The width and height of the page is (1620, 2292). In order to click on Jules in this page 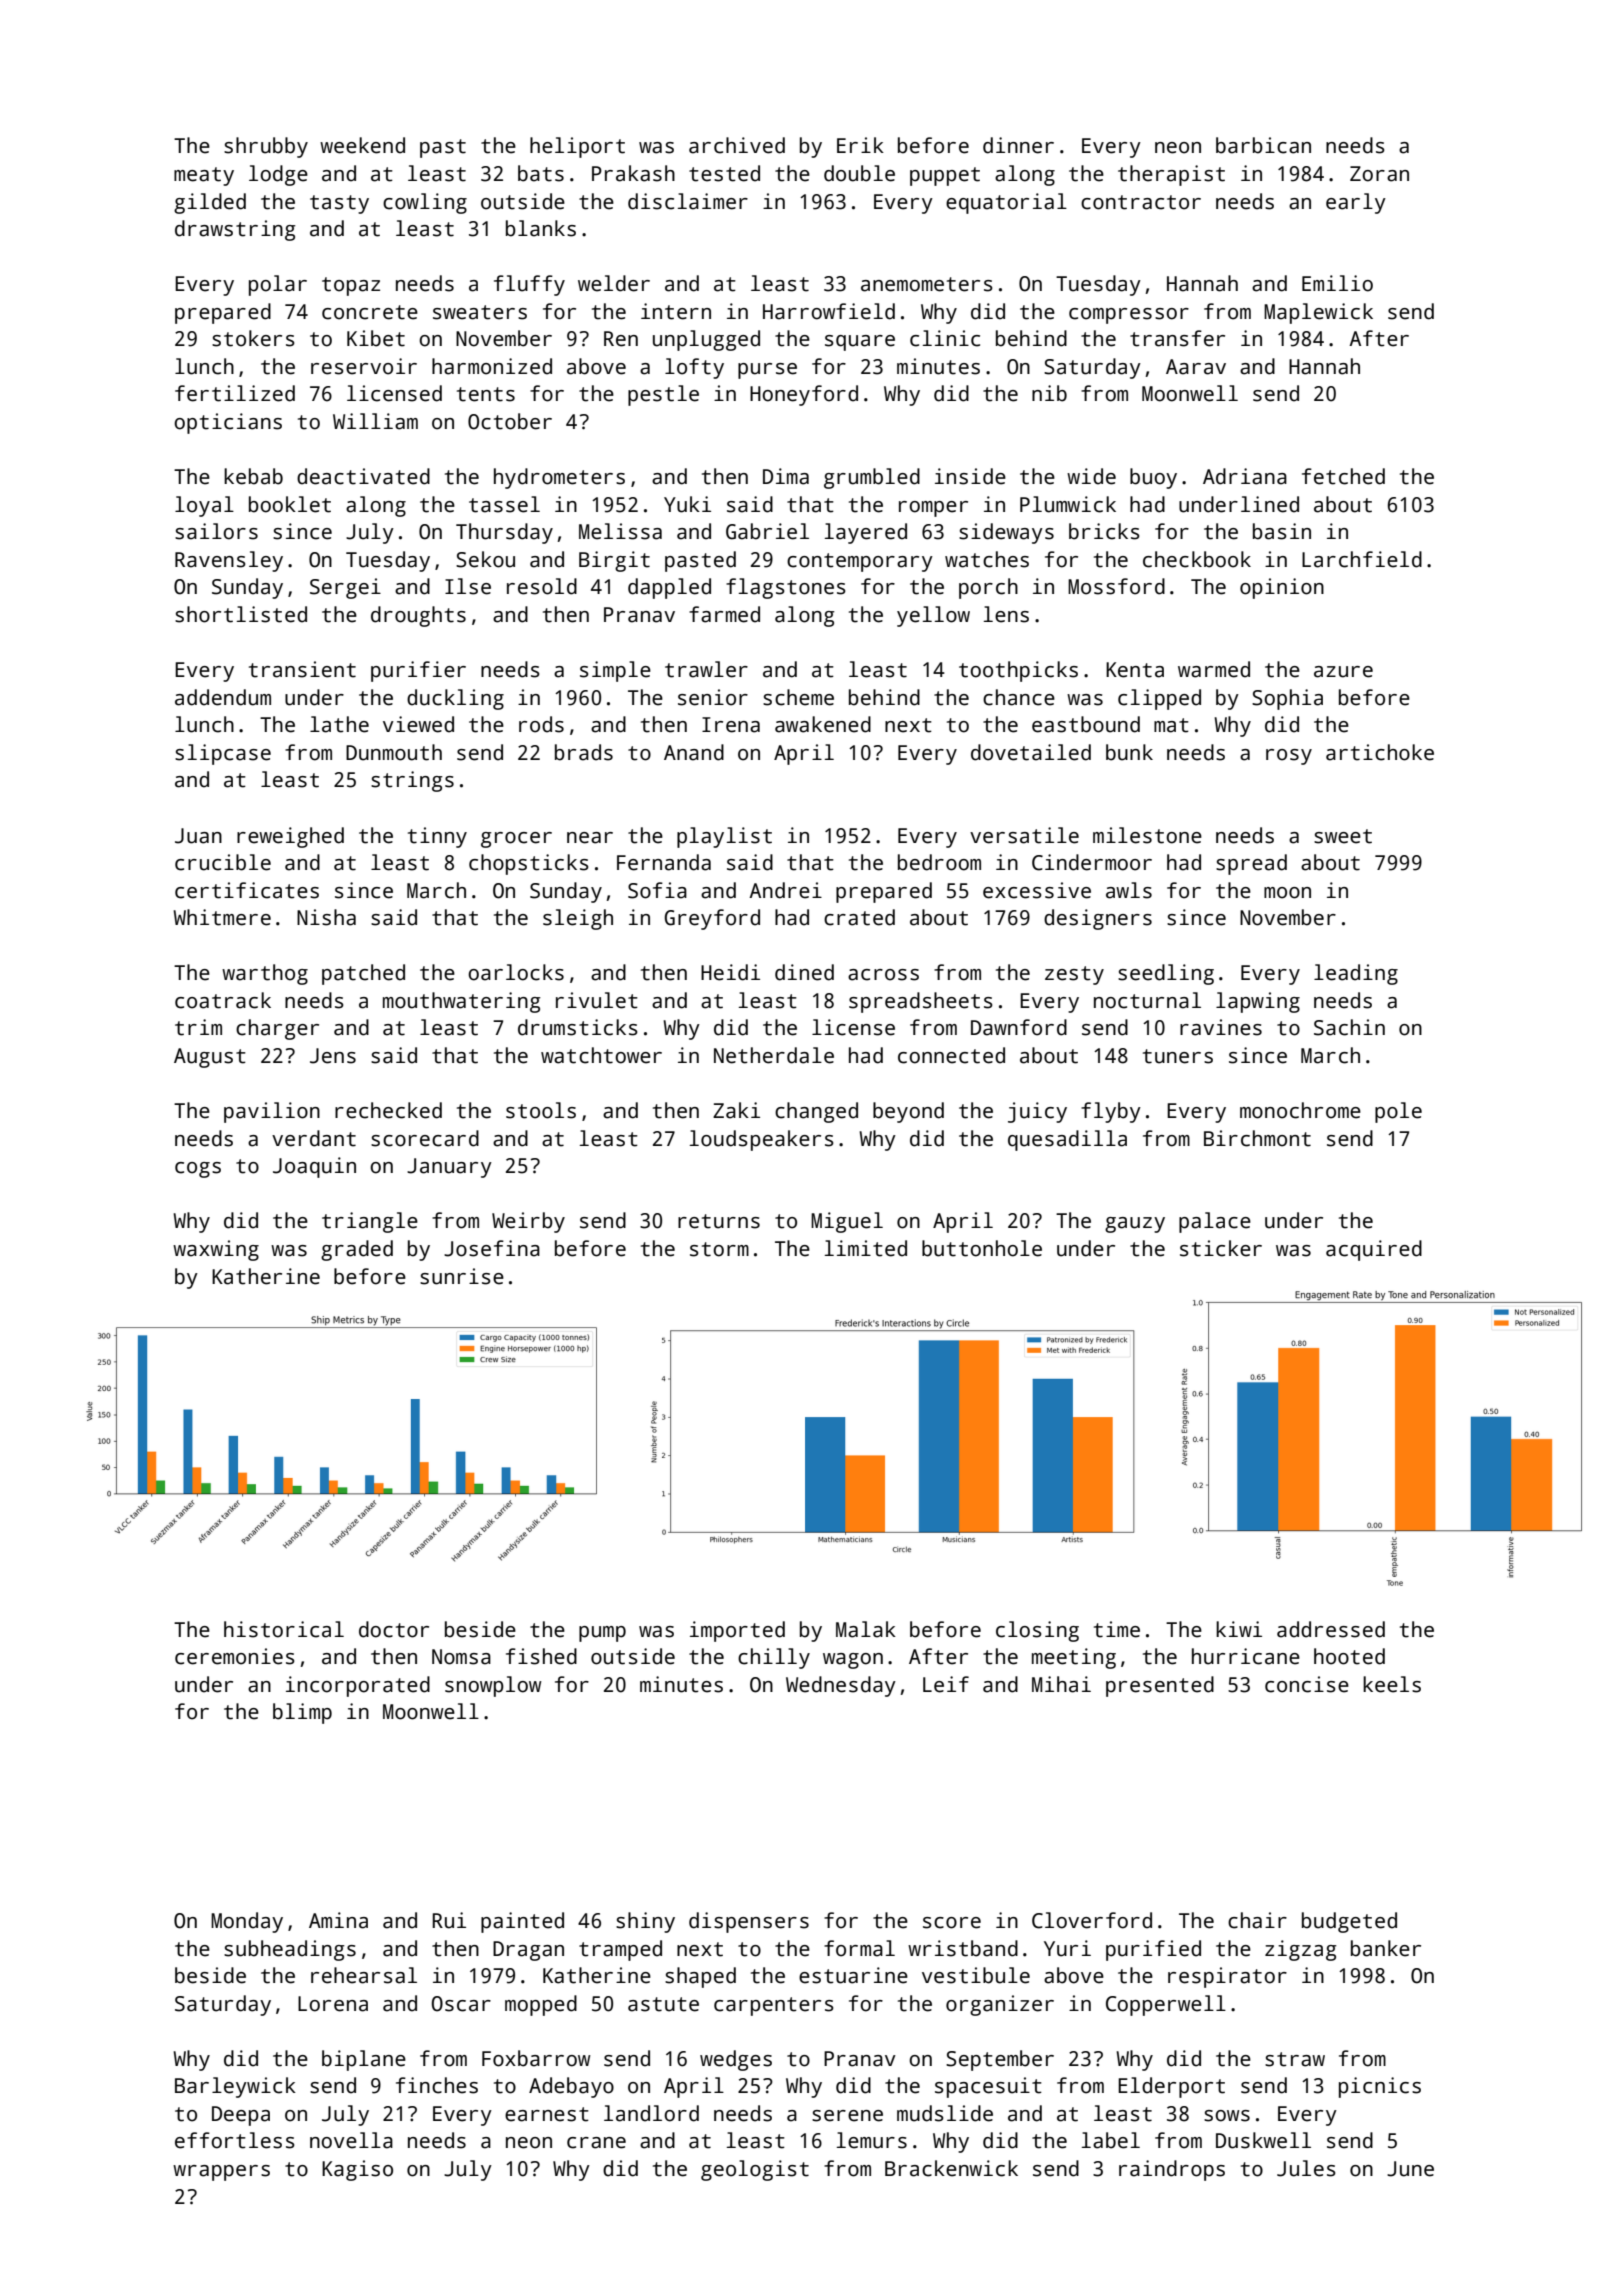, I will do `click(1306, 2168)`.
